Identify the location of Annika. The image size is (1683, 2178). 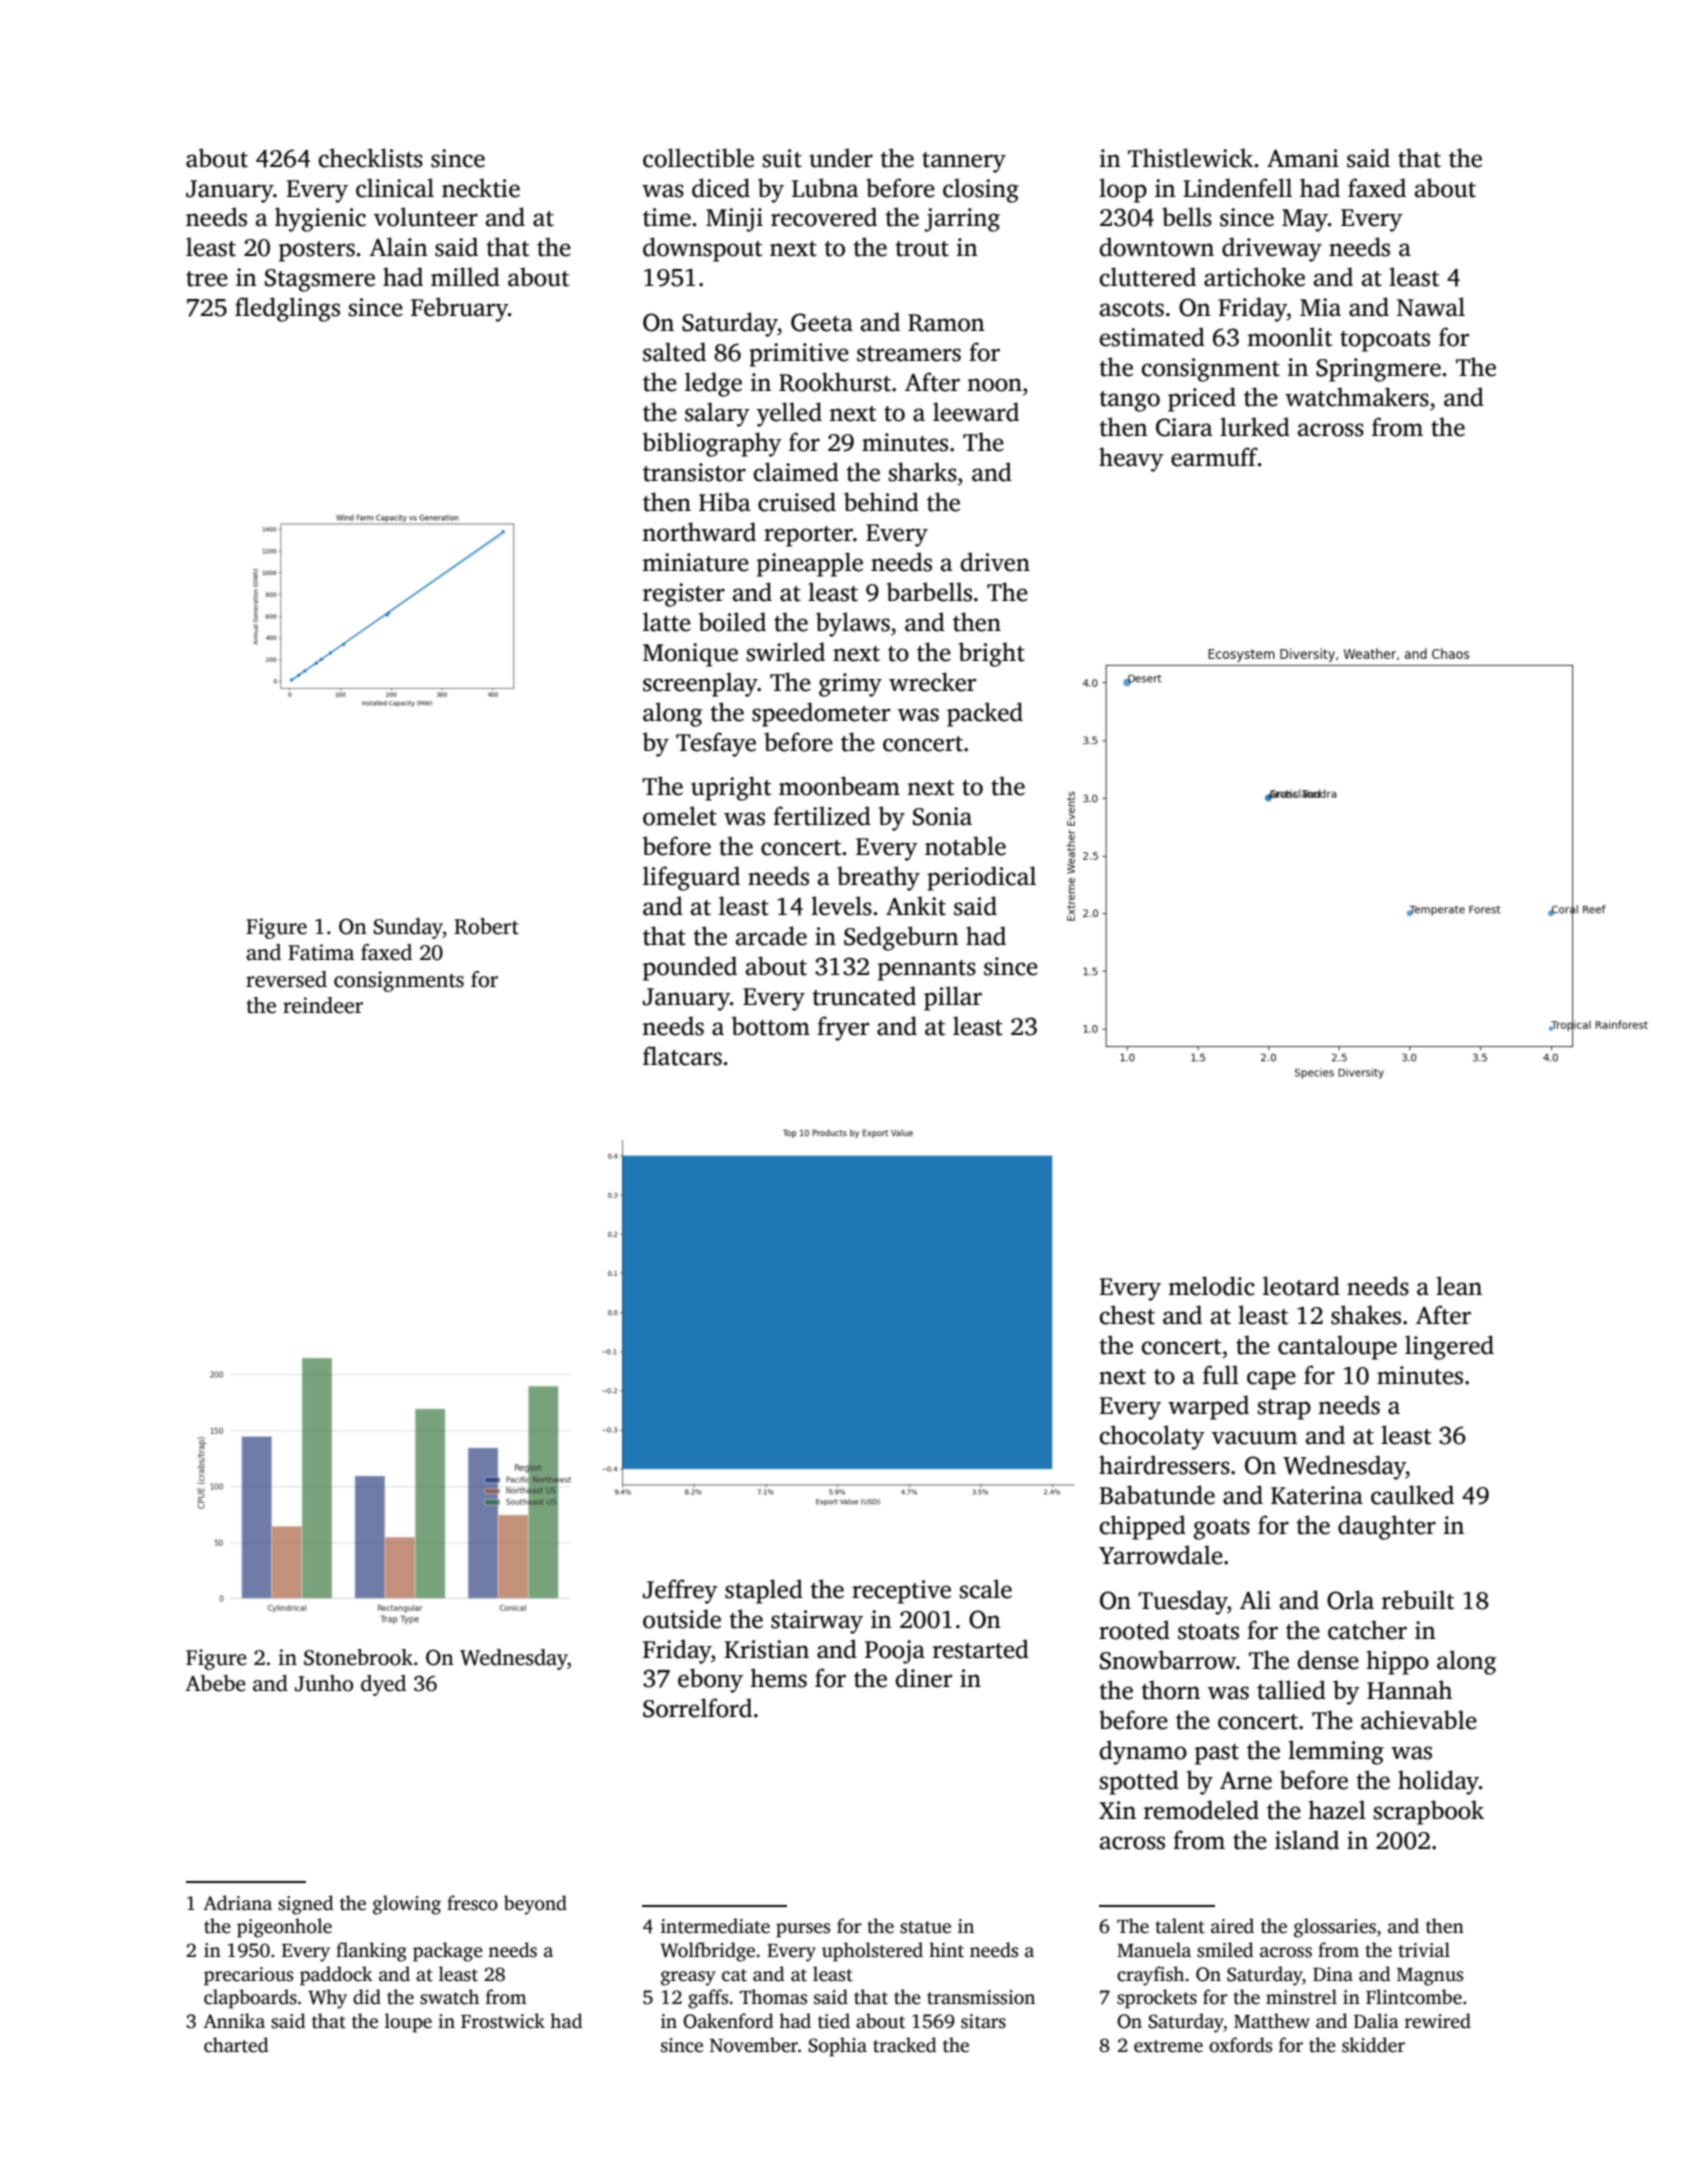
(234, 2021).
